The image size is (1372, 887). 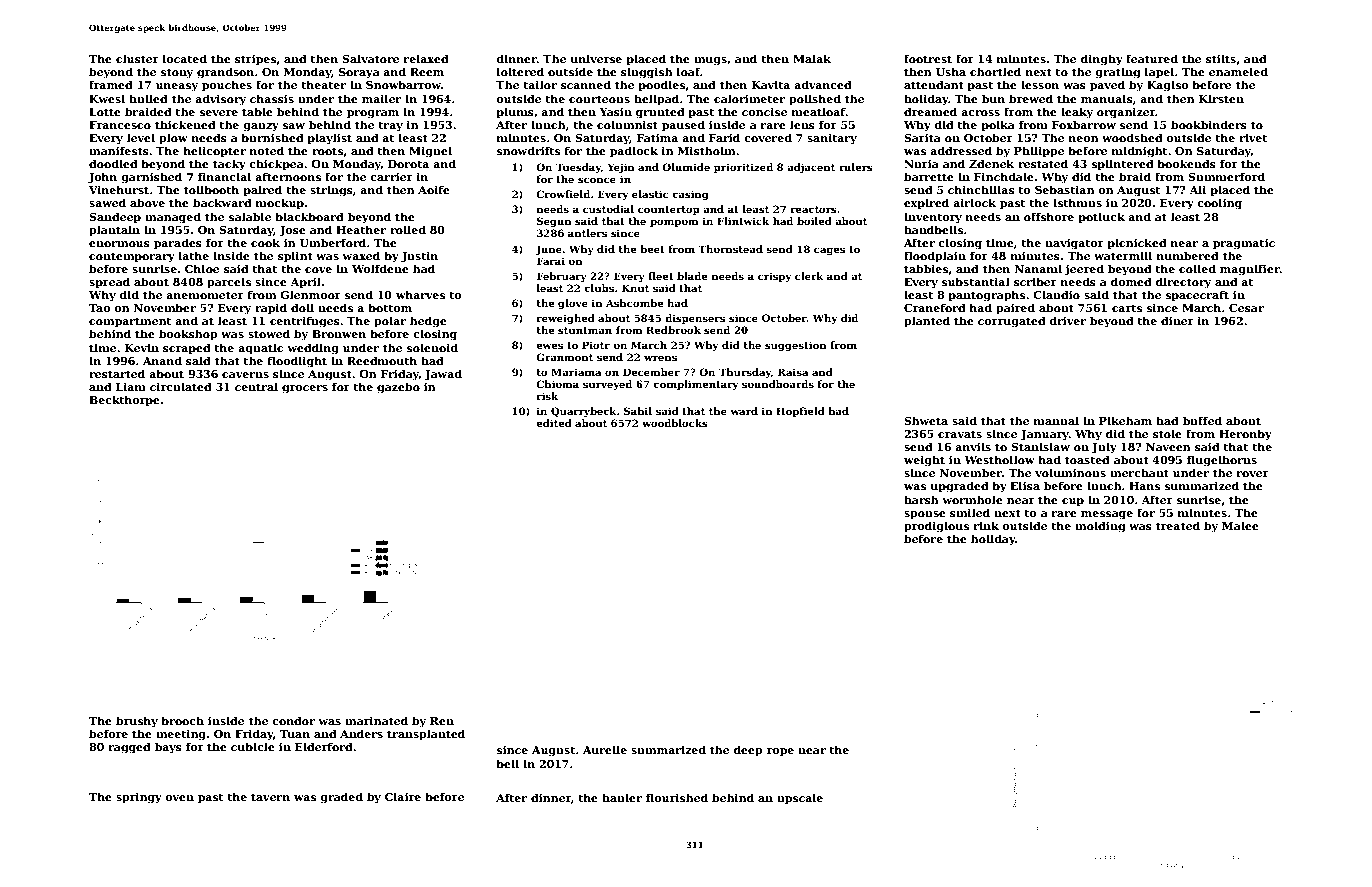 I want to click on marinated, so click(x=376, y=720).
